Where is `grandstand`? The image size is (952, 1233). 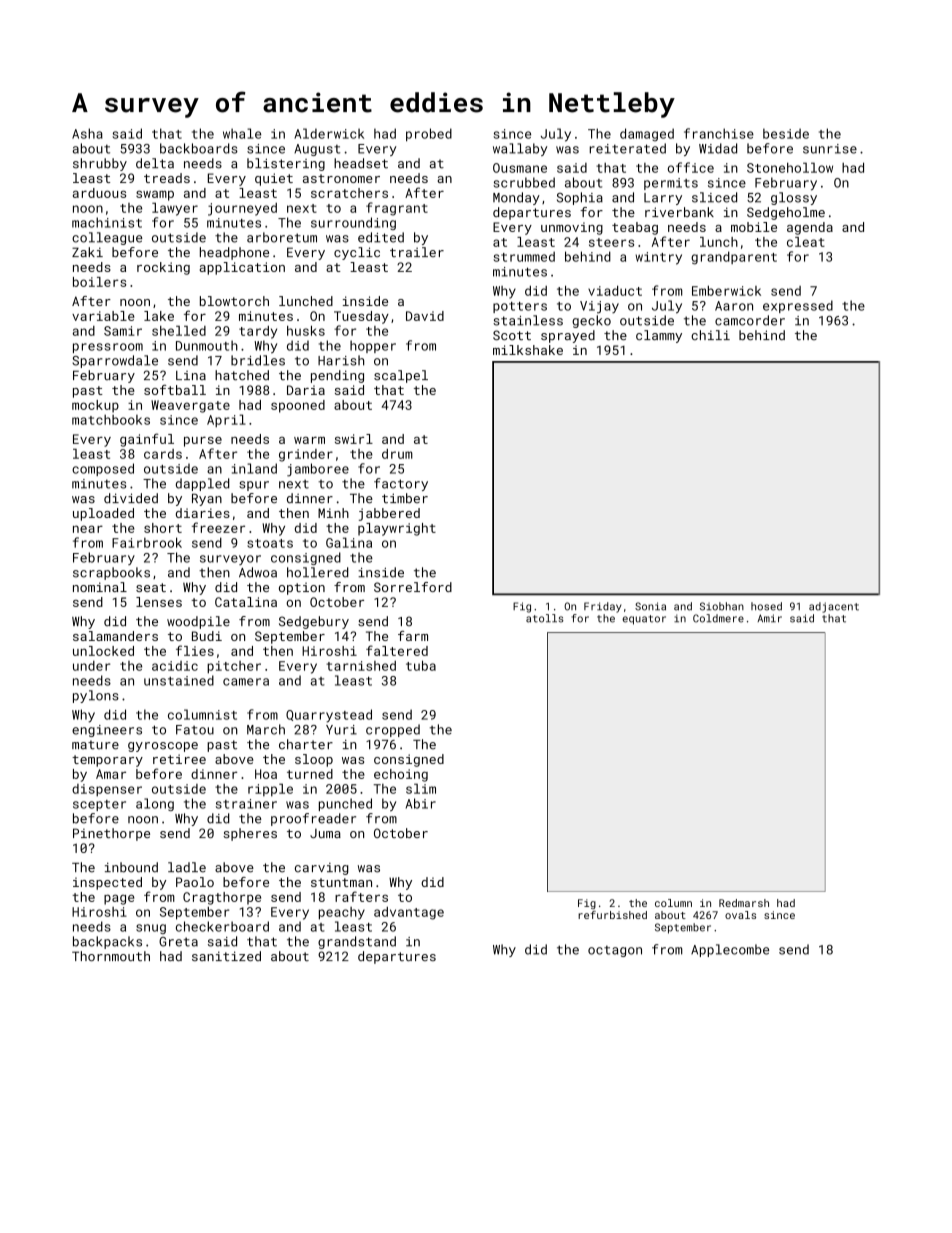 grandstand is located at coordinates (357, 942).
